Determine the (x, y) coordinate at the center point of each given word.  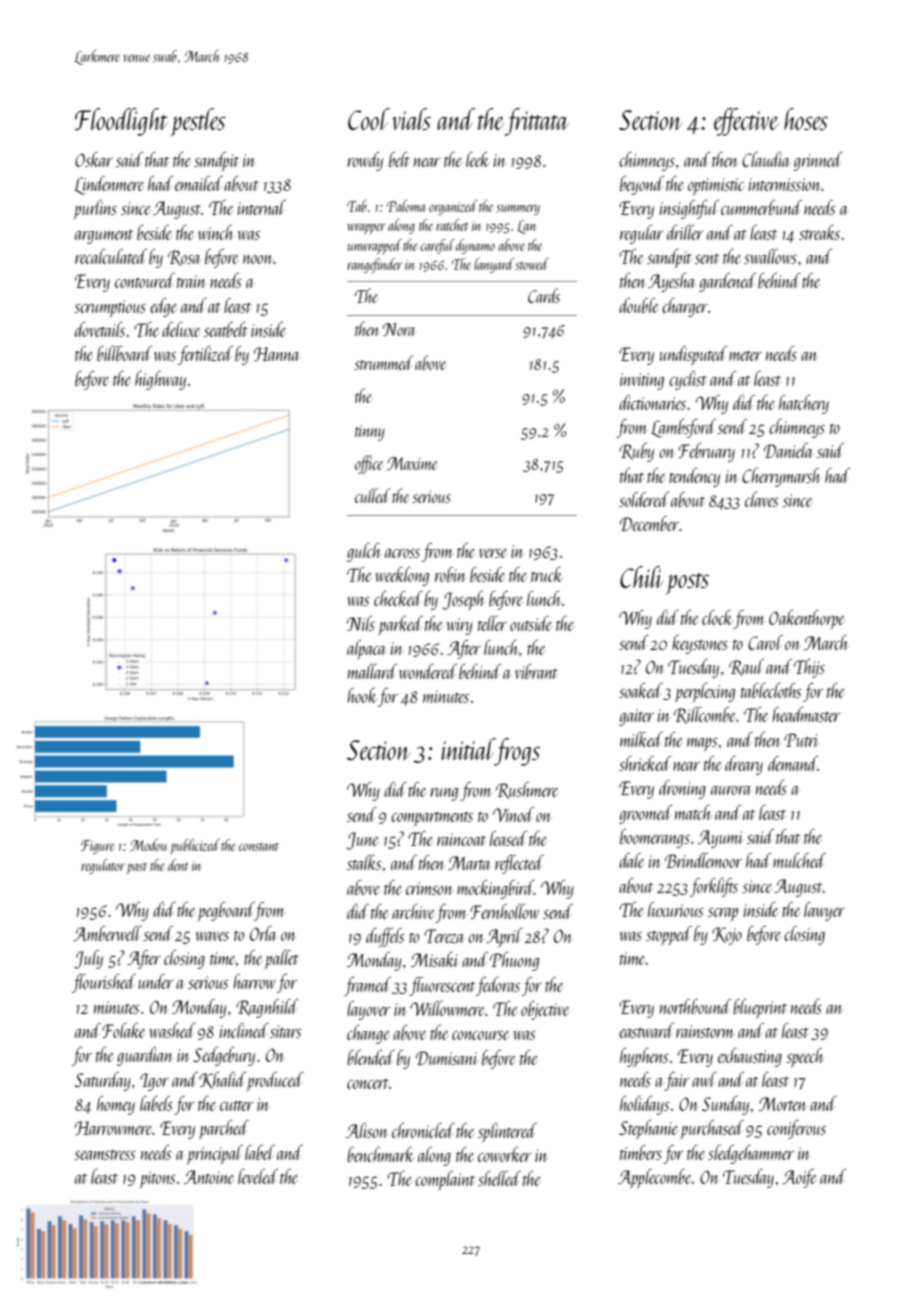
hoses (806, 119)
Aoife (799, 1178)
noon (257, 259)
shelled (499, 1178)
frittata (537, 122)
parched (224, 1129)
